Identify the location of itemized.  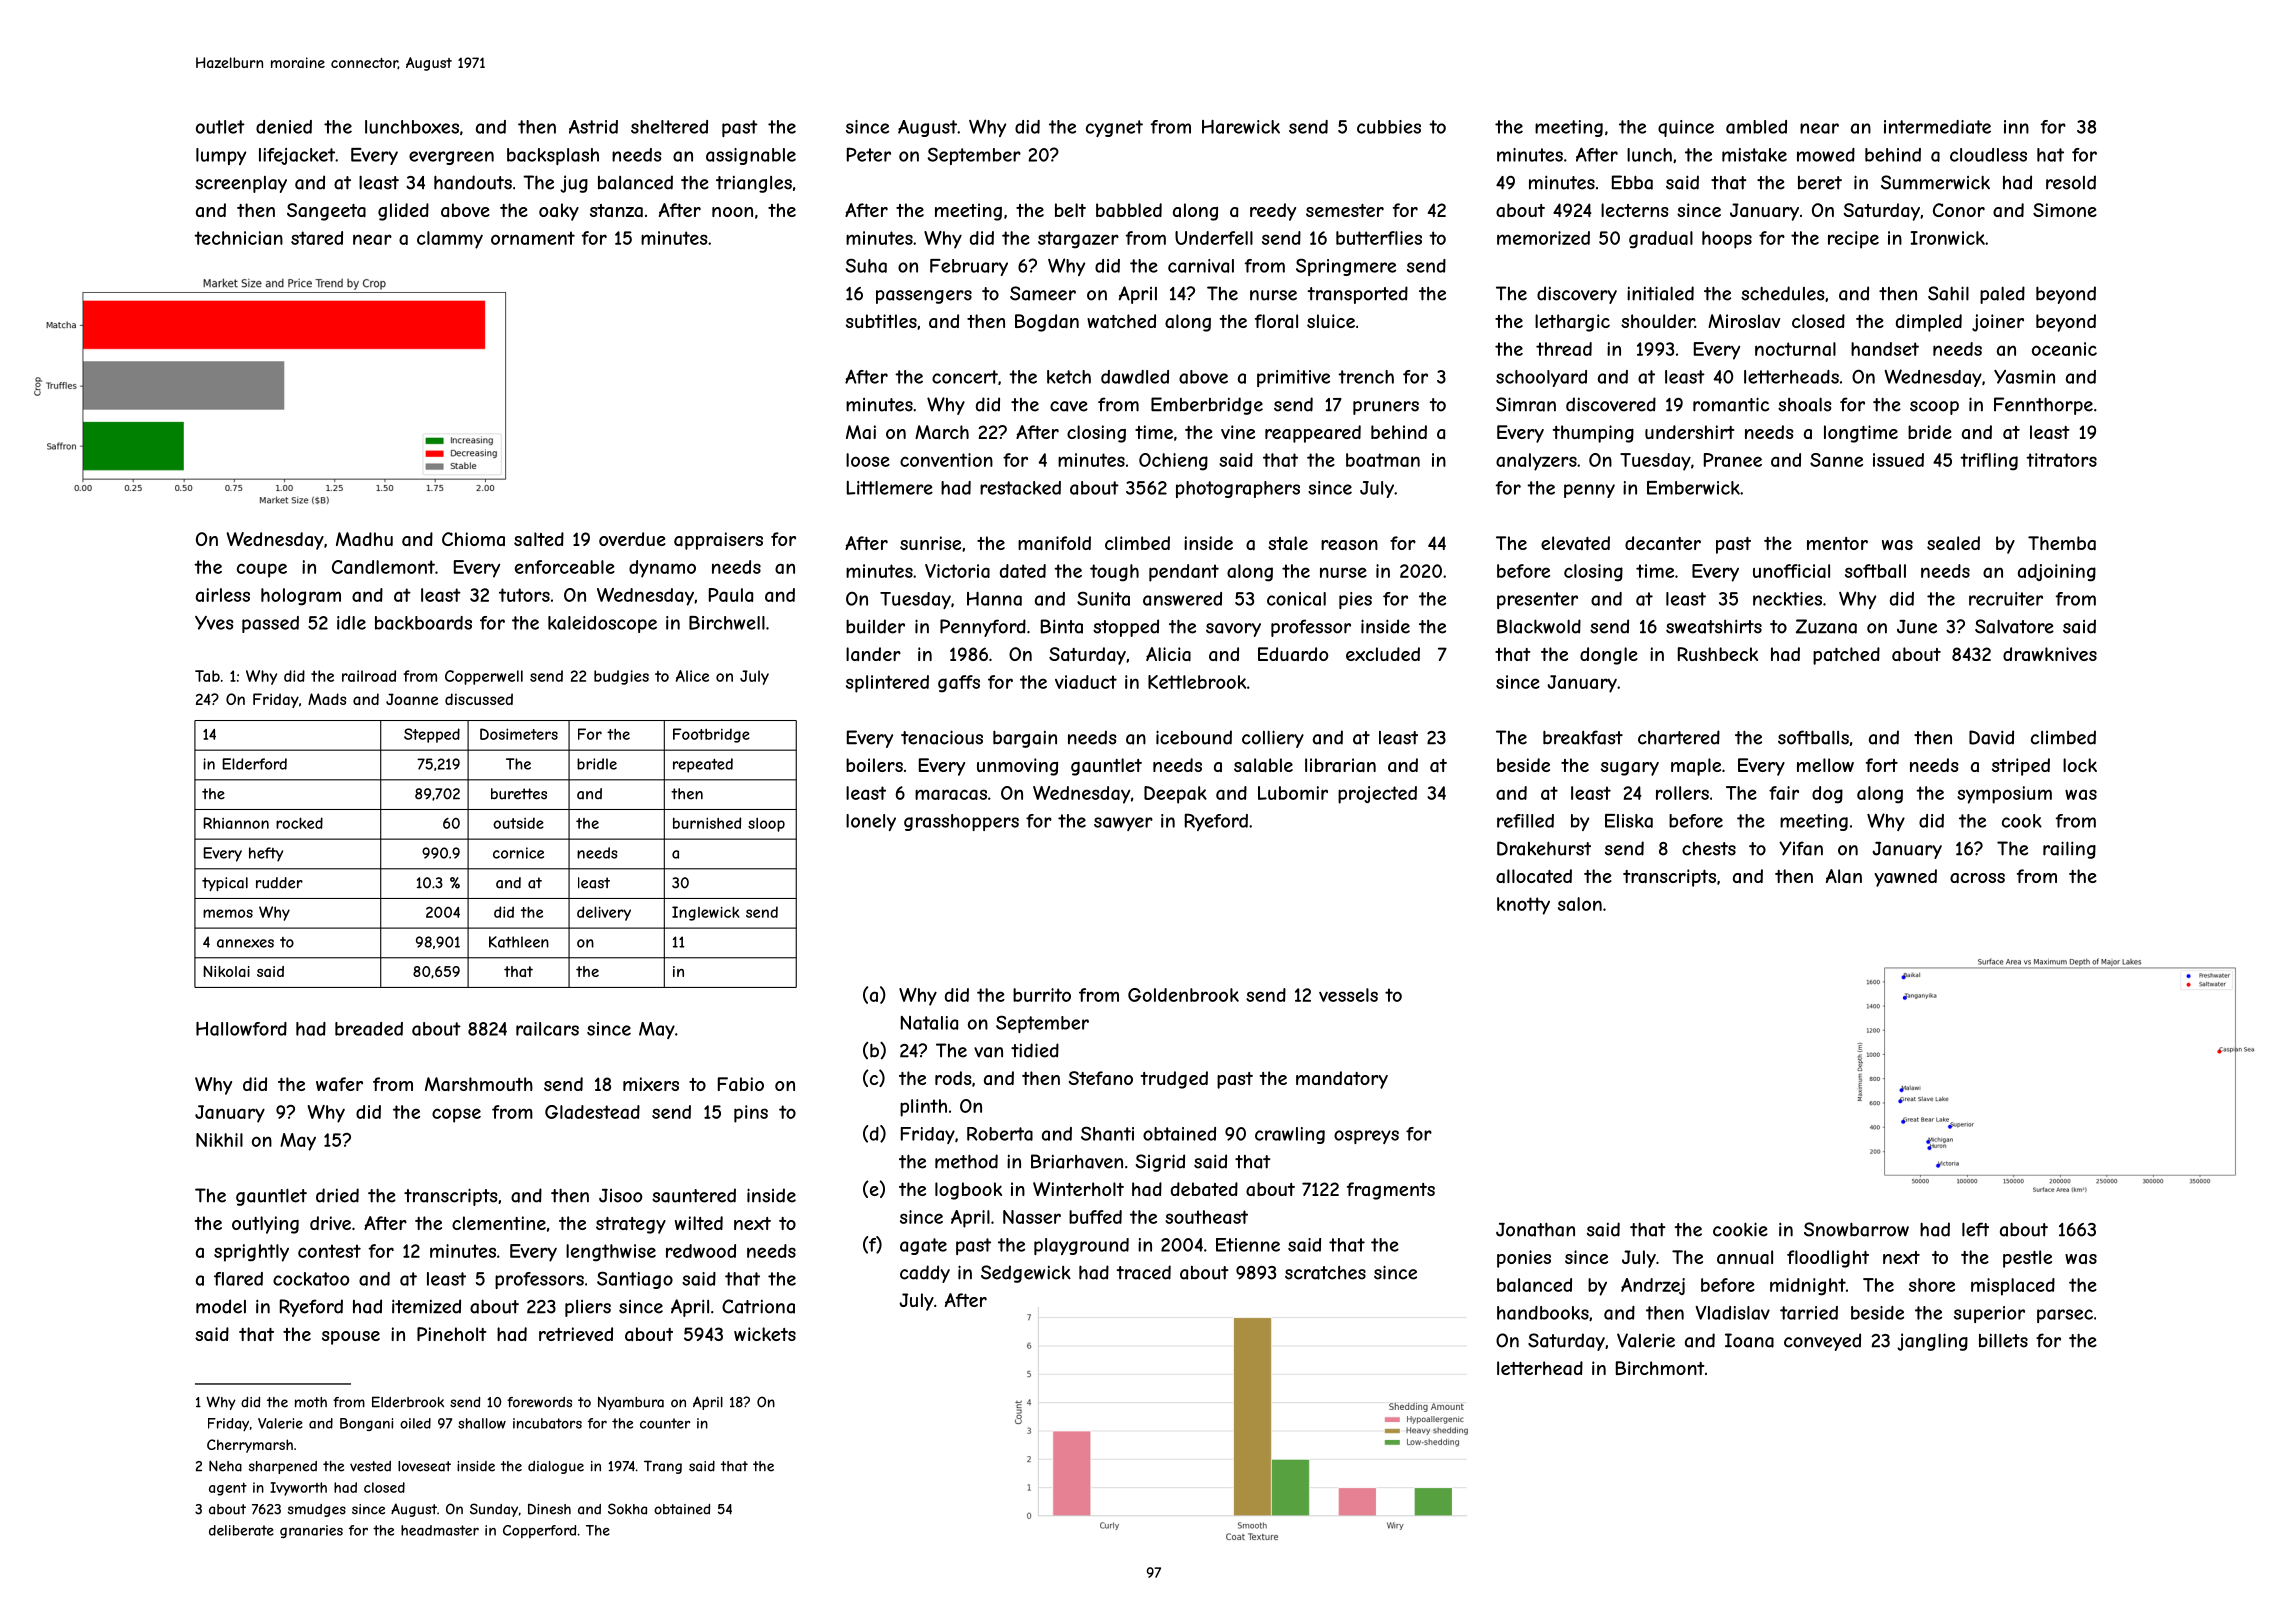
(426, 1306).
